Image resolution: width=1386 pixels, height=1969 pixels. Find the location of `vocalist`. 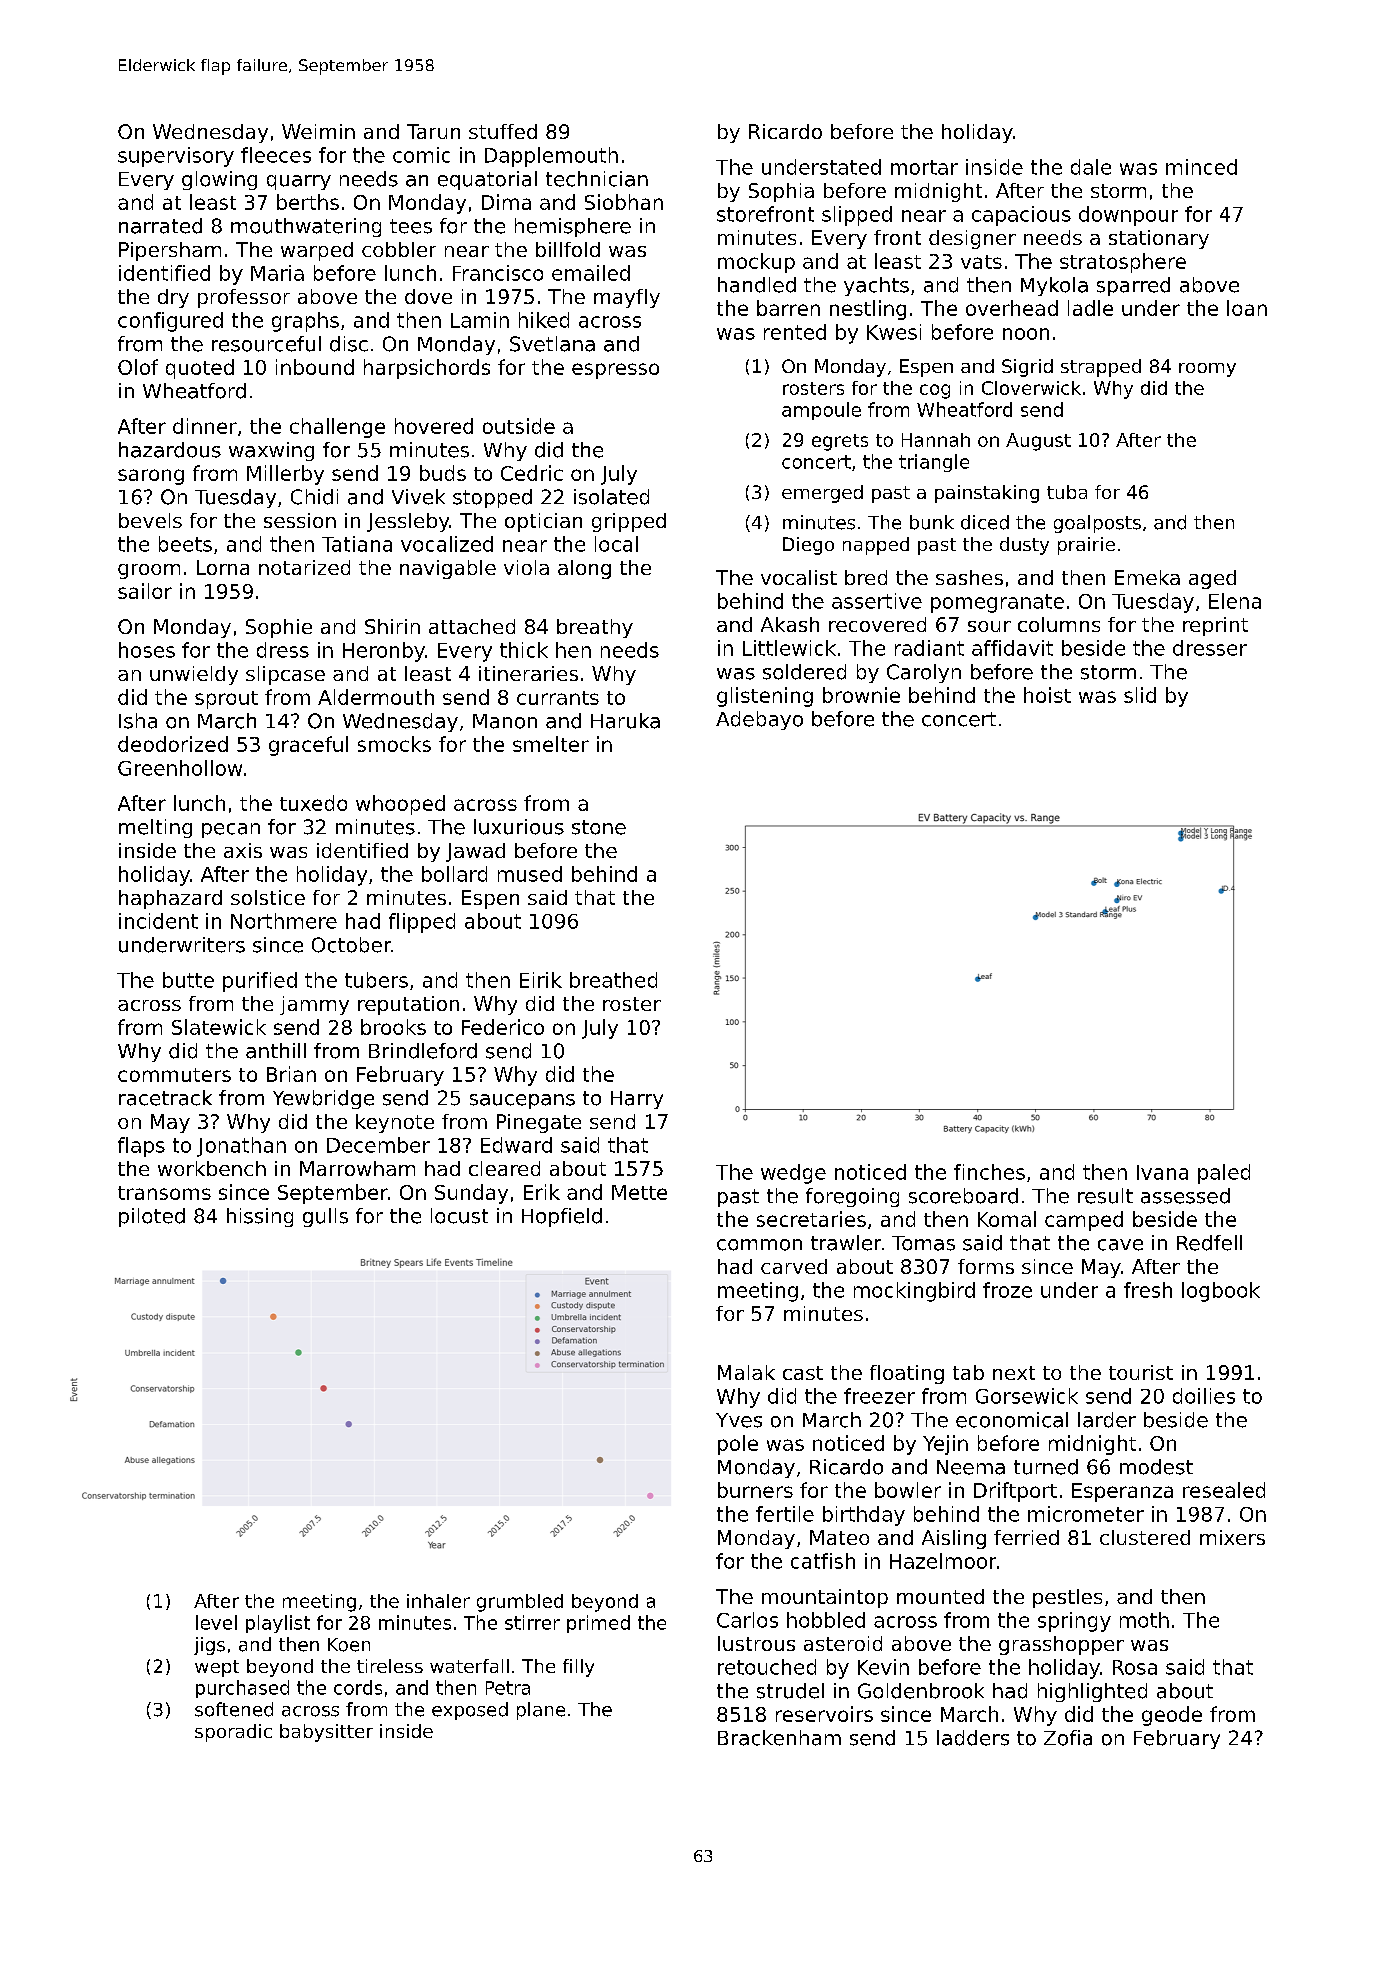

vocalist is located at coordinates (799, 577).
